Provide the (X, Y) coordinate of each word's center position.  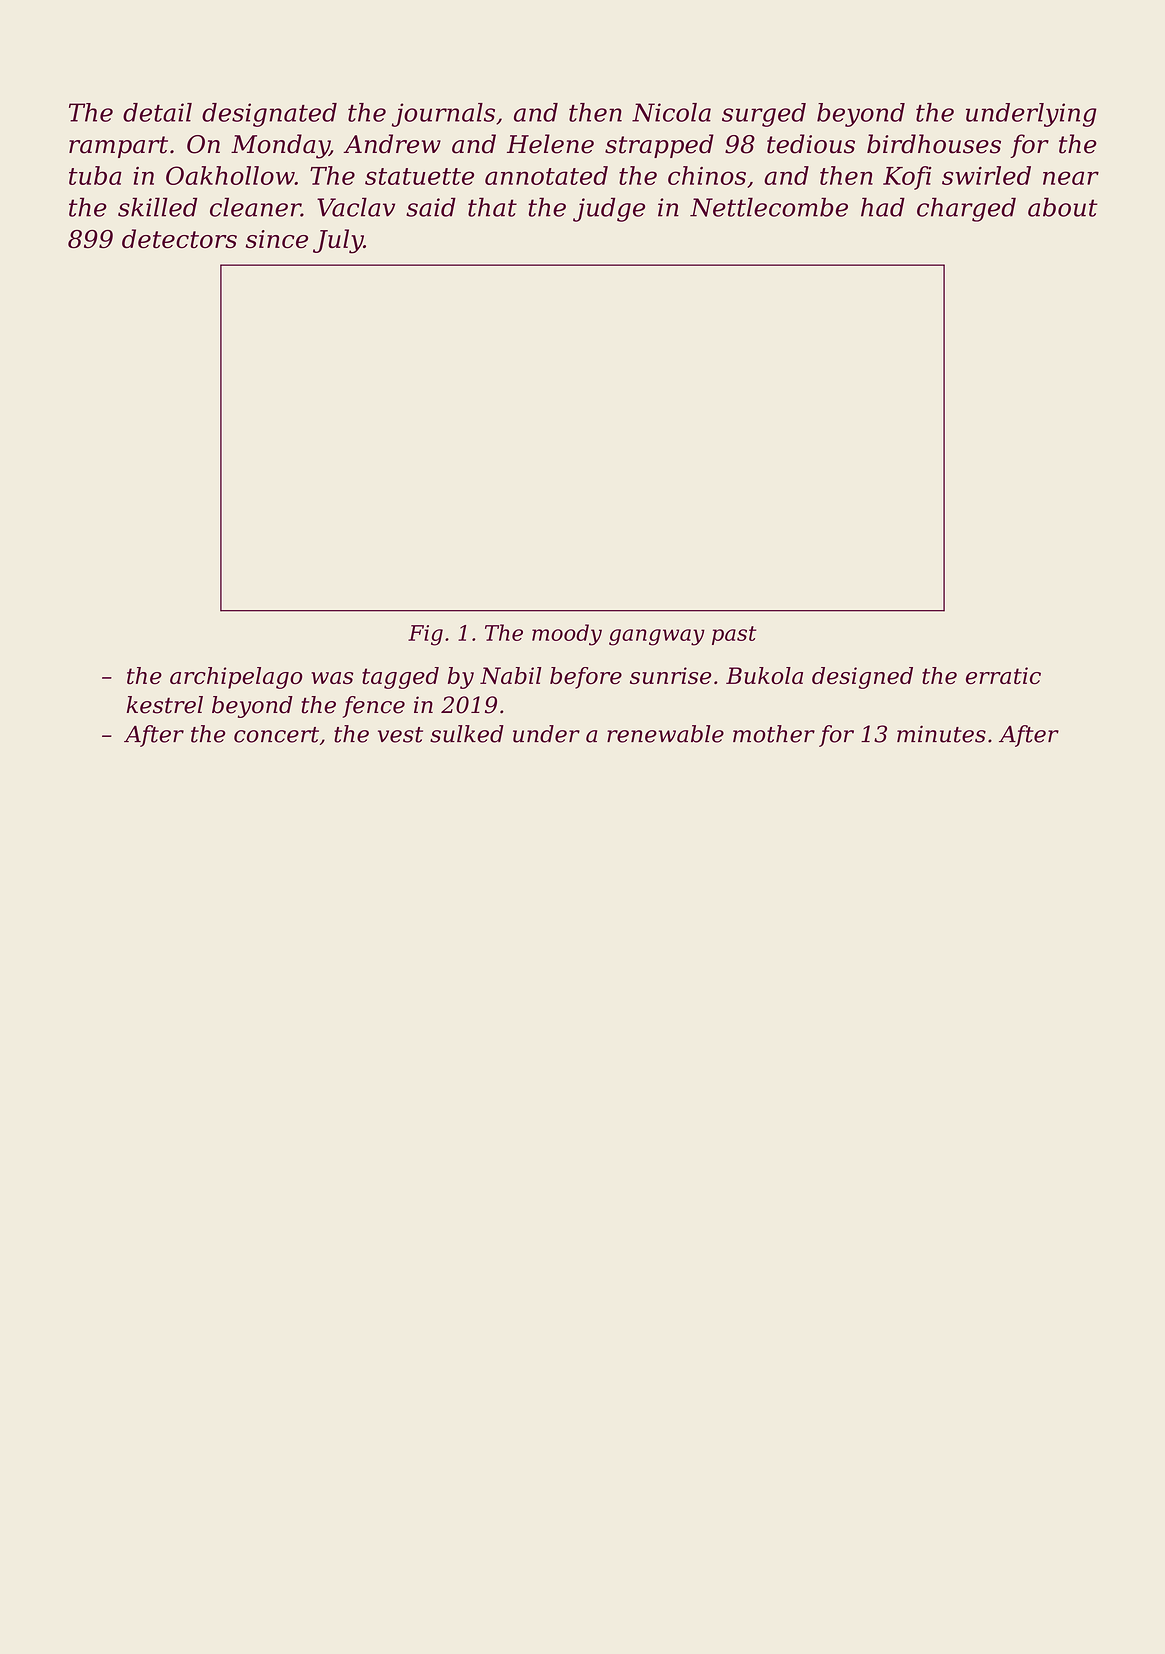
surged (764, 115)
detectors (179, 239)
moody (567, 635)
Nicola (671, 112)
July (338, 241)
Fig (425, 635)
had (883, 207)
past (734, 635)
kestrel (165, 705)
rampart (118, 147)
